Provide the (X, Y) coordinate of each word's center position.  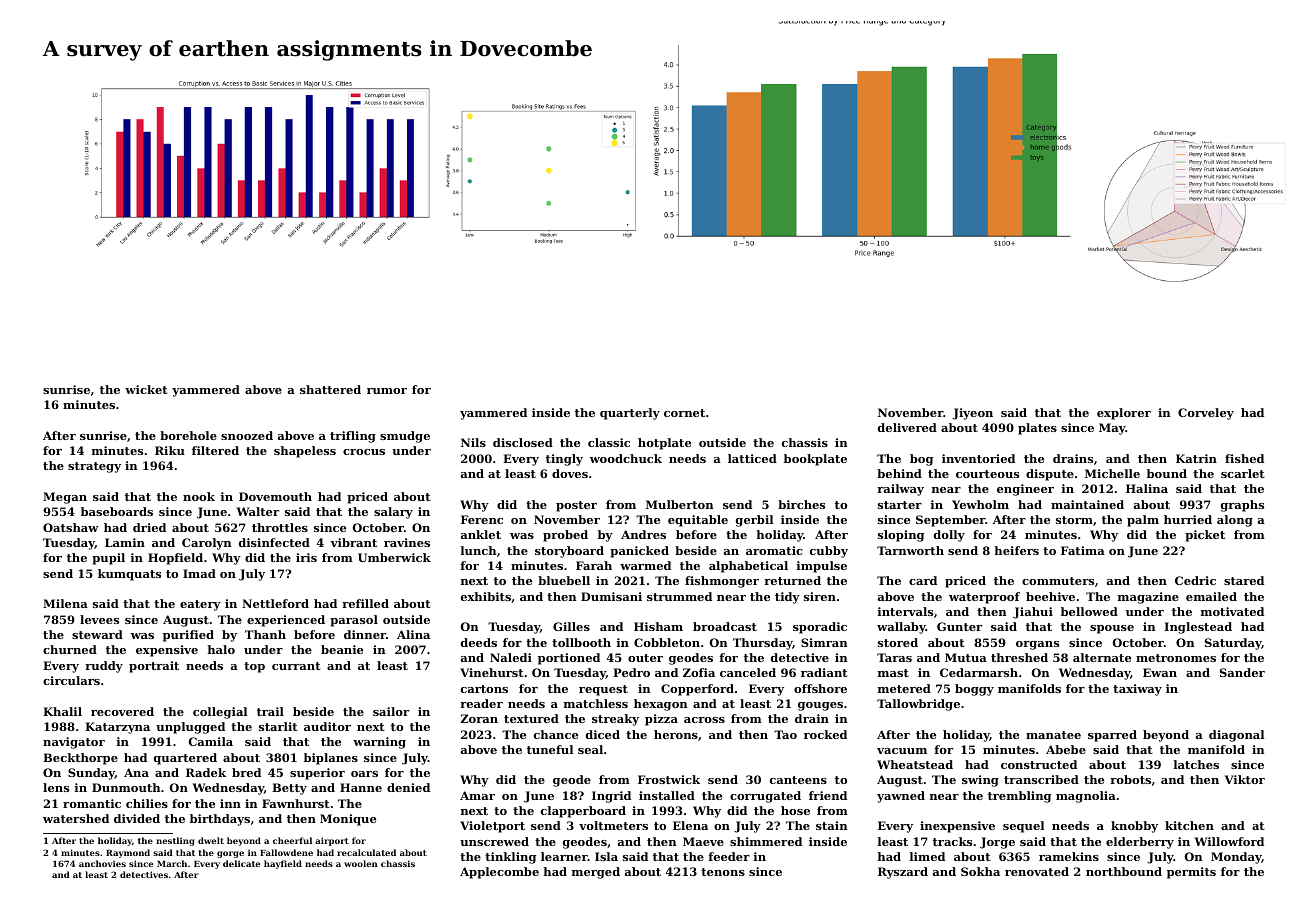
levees (99, 619)
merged (596, 873)
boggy (974, 690)
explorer (1124, 414)
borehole (188, 435)
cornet (684, 413)
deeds (479, 642)
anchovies (102, 863)
